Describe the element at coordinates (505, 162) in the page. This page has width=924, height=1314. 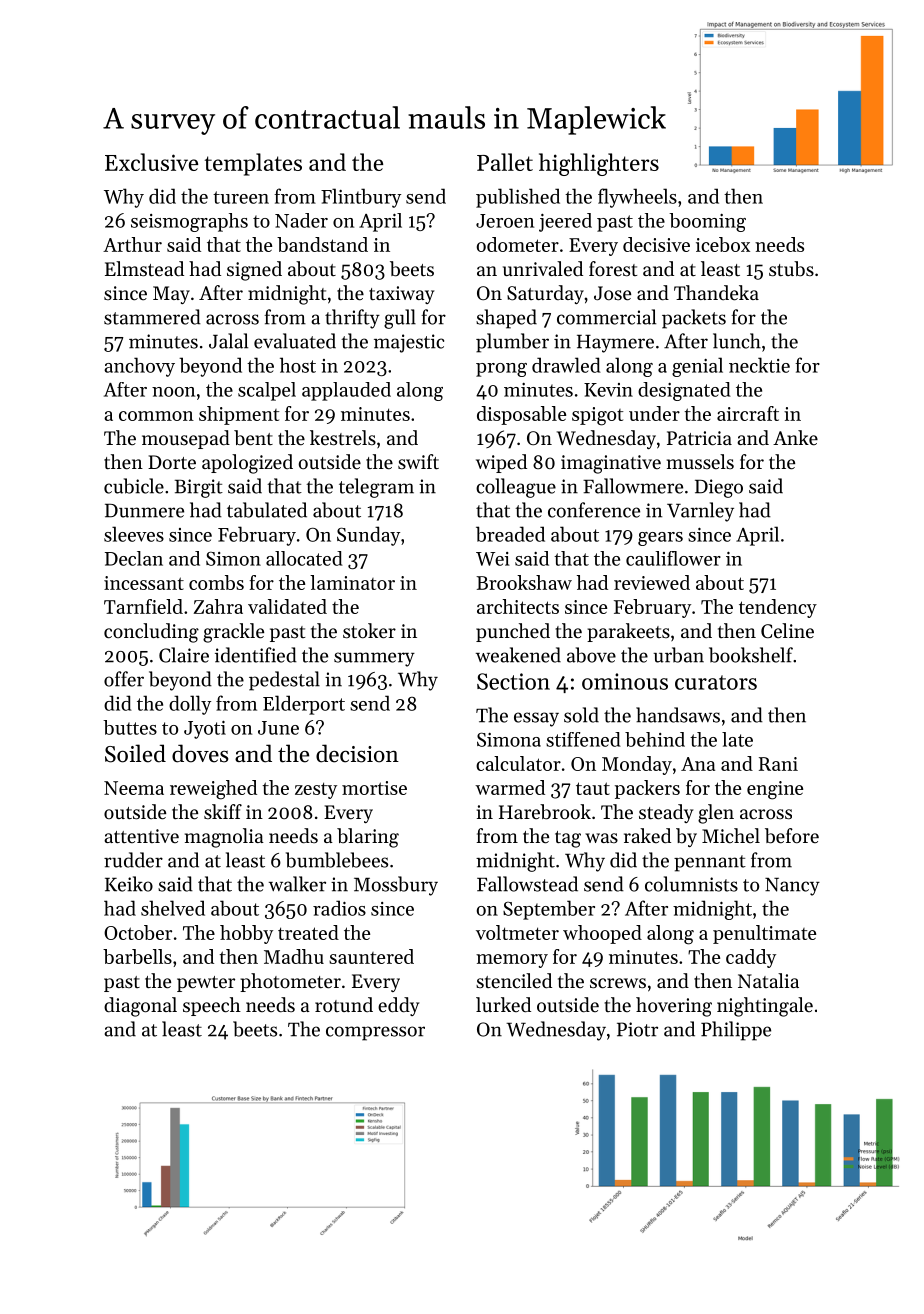
I see `Pallet` at that location.
